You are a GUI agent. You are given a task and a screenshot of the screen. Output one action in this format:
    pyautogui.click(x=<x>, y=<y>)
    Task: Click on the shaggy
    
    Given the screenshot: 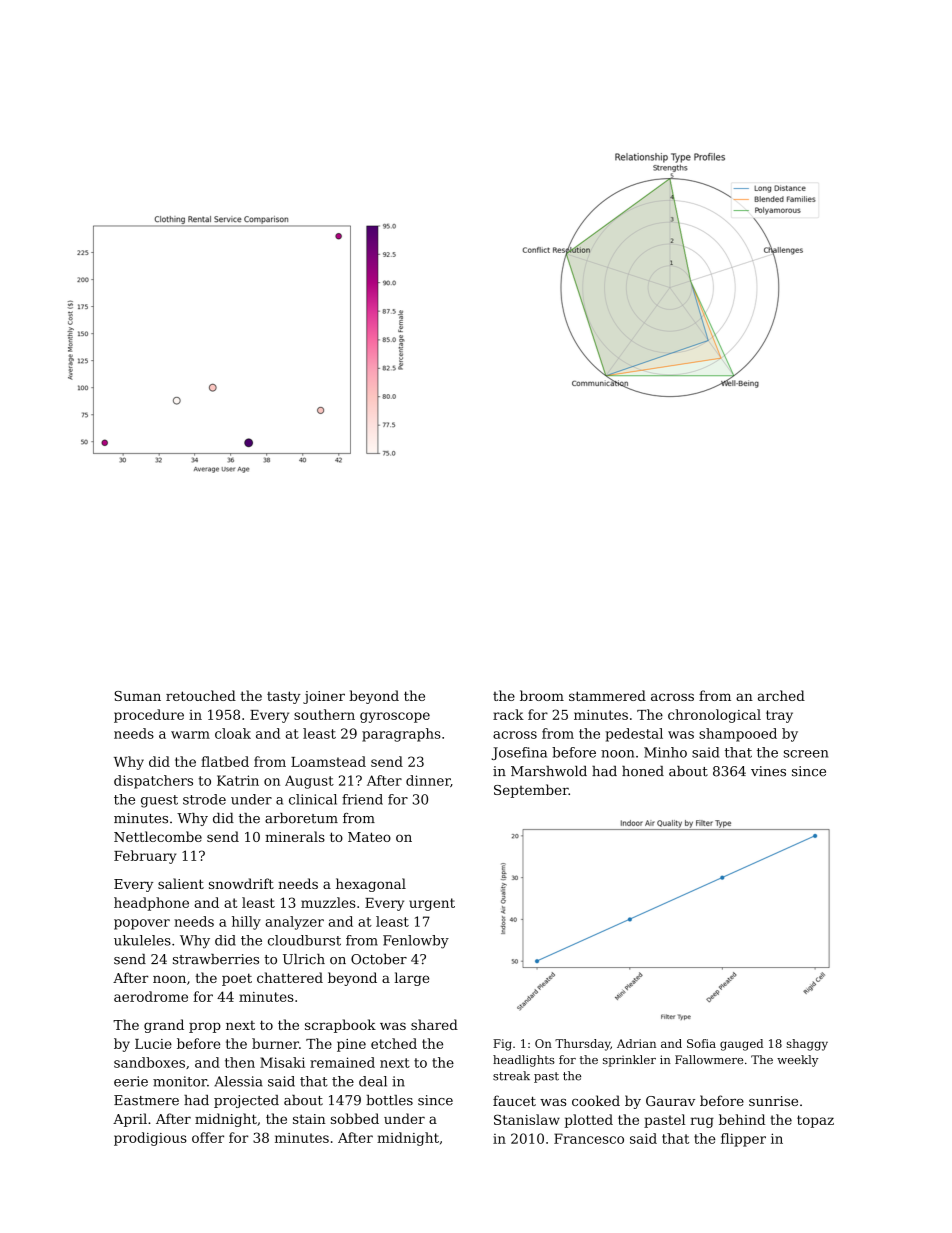 What is the action you would take?
    pyautogui.click(x=807, y=1045)
